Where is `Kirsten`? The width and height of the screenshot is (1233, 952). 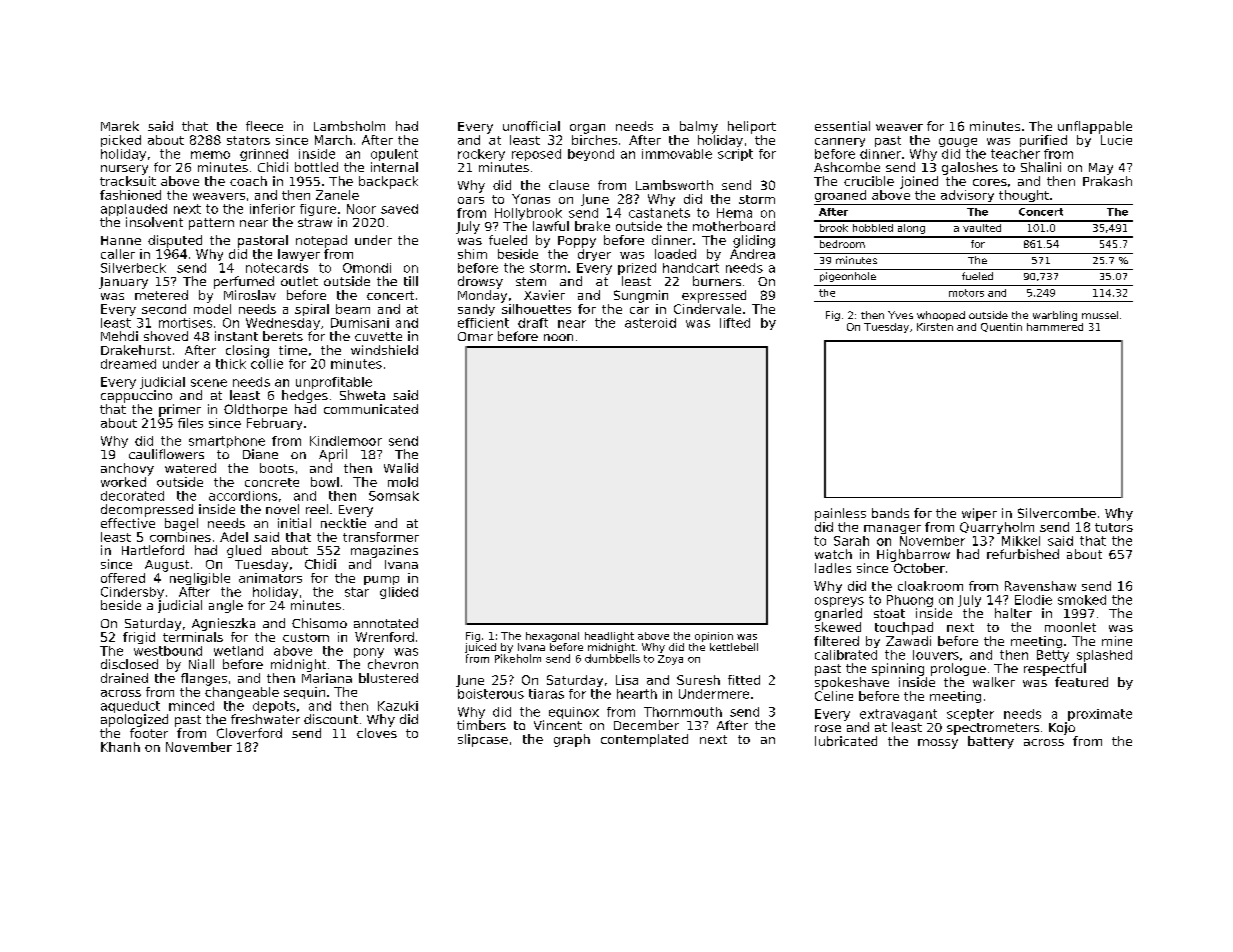 Kirsten is located at coordinates (935, 327).
